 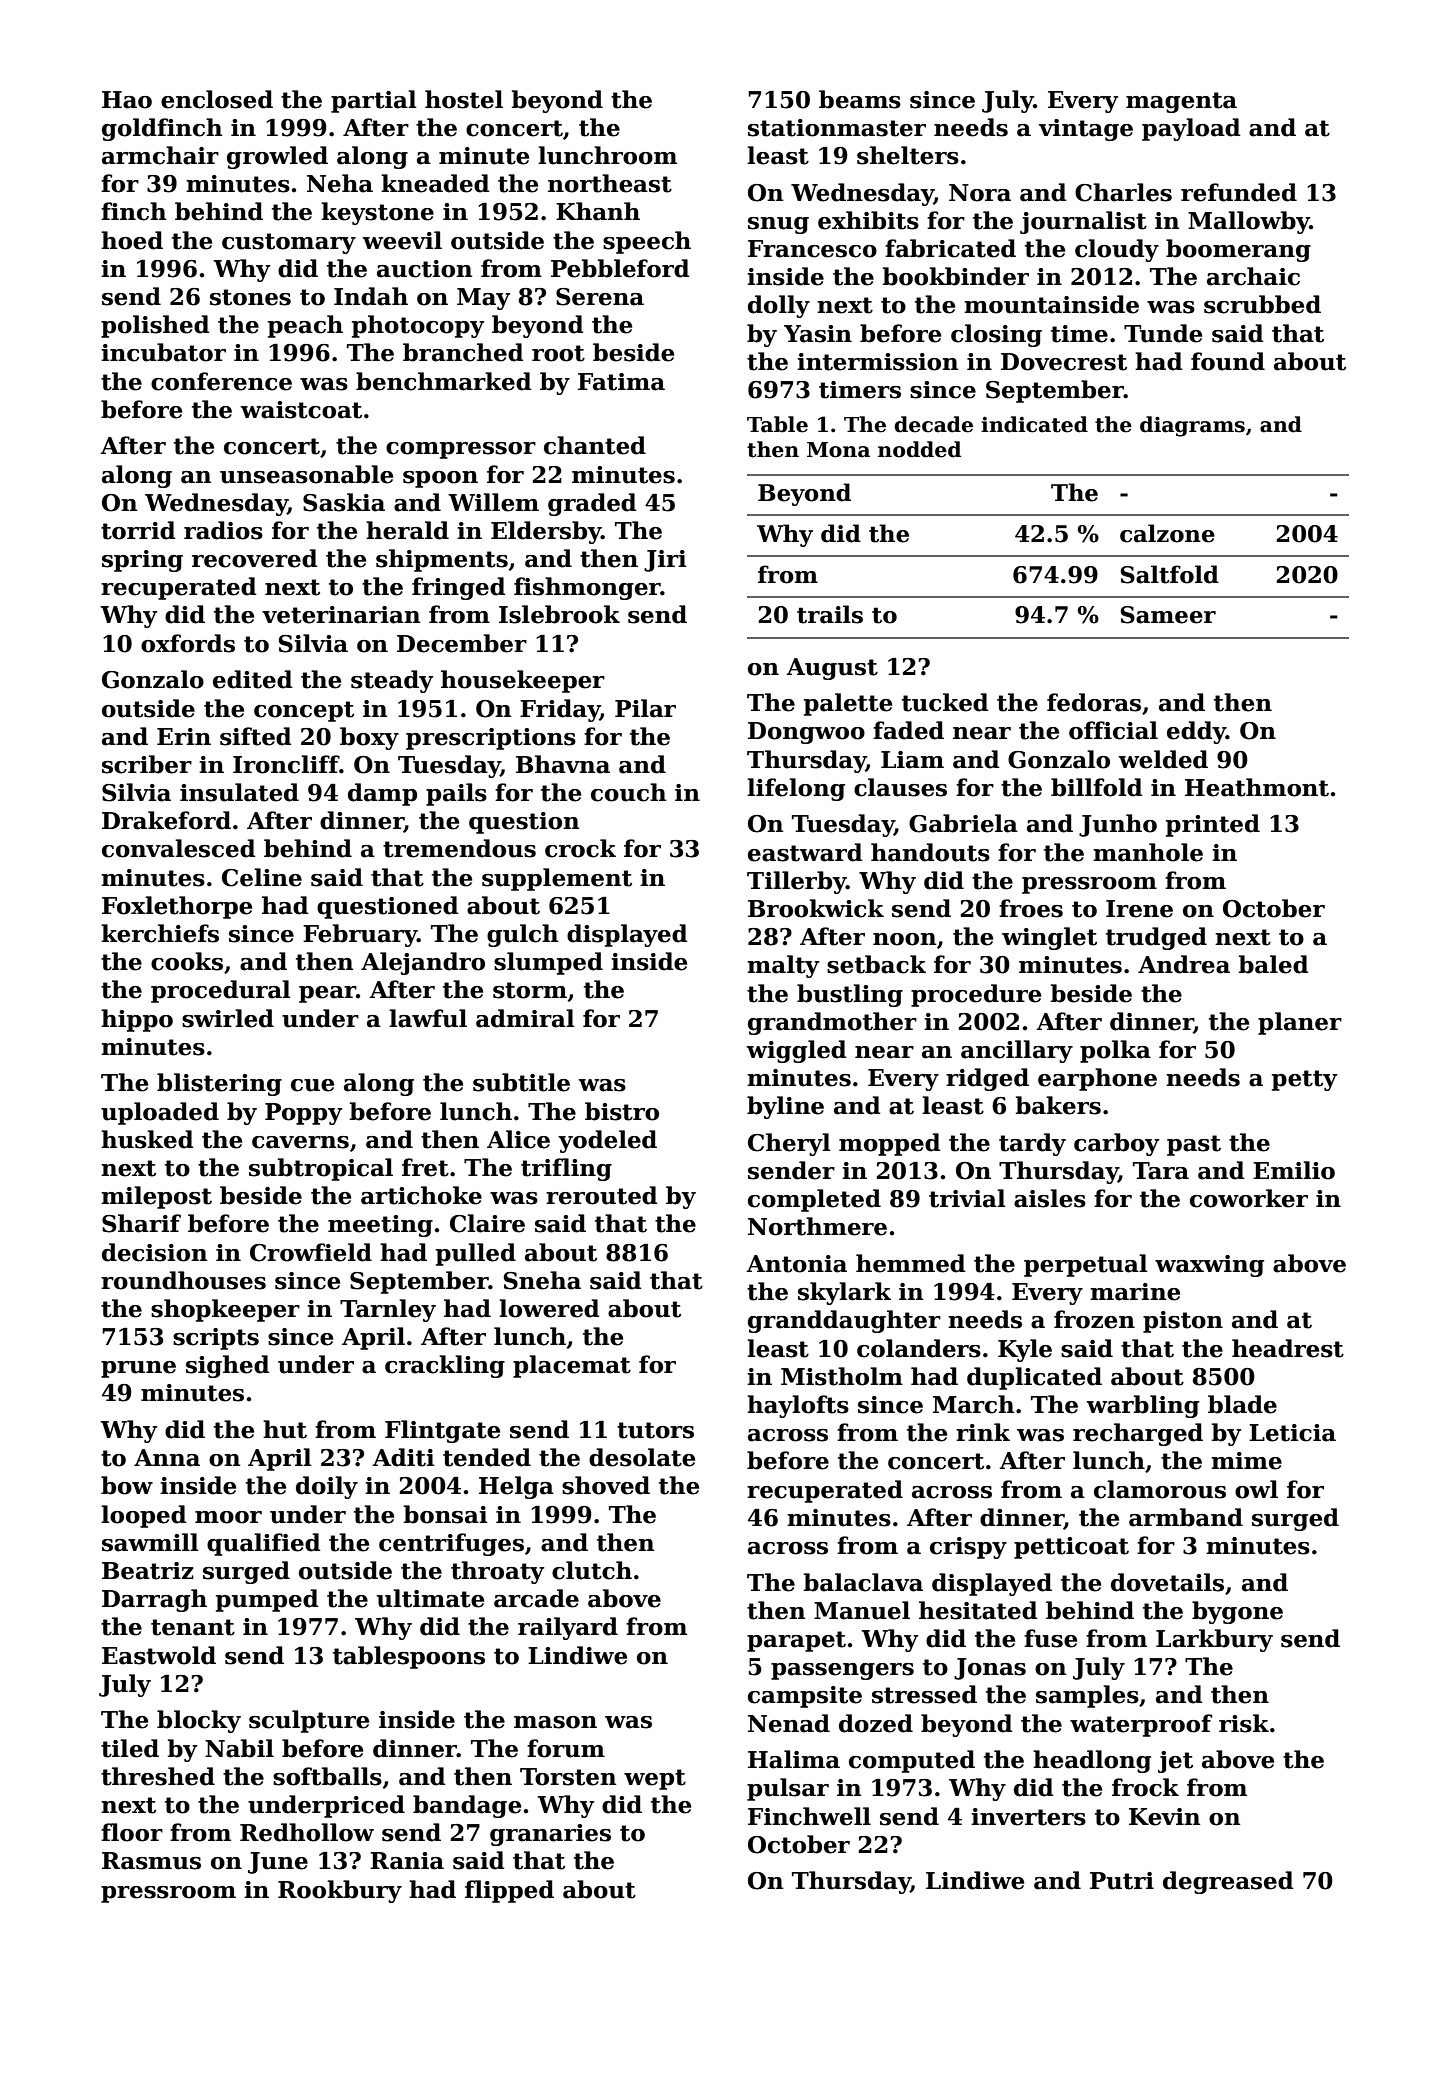 I want to click on crock, so click(x=580, y=848).
